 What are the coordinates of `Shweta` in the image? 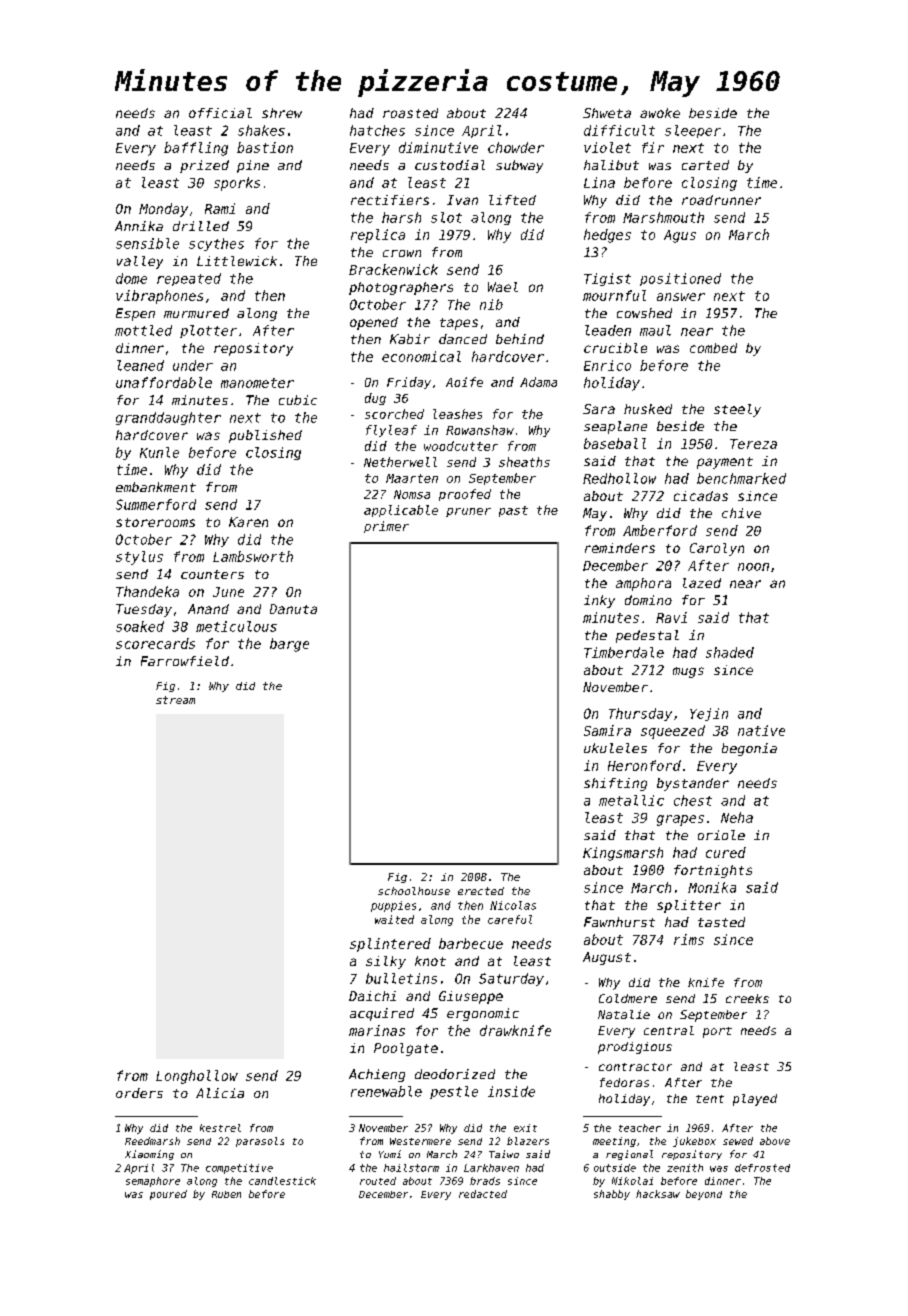 It's located at (607, 113).
